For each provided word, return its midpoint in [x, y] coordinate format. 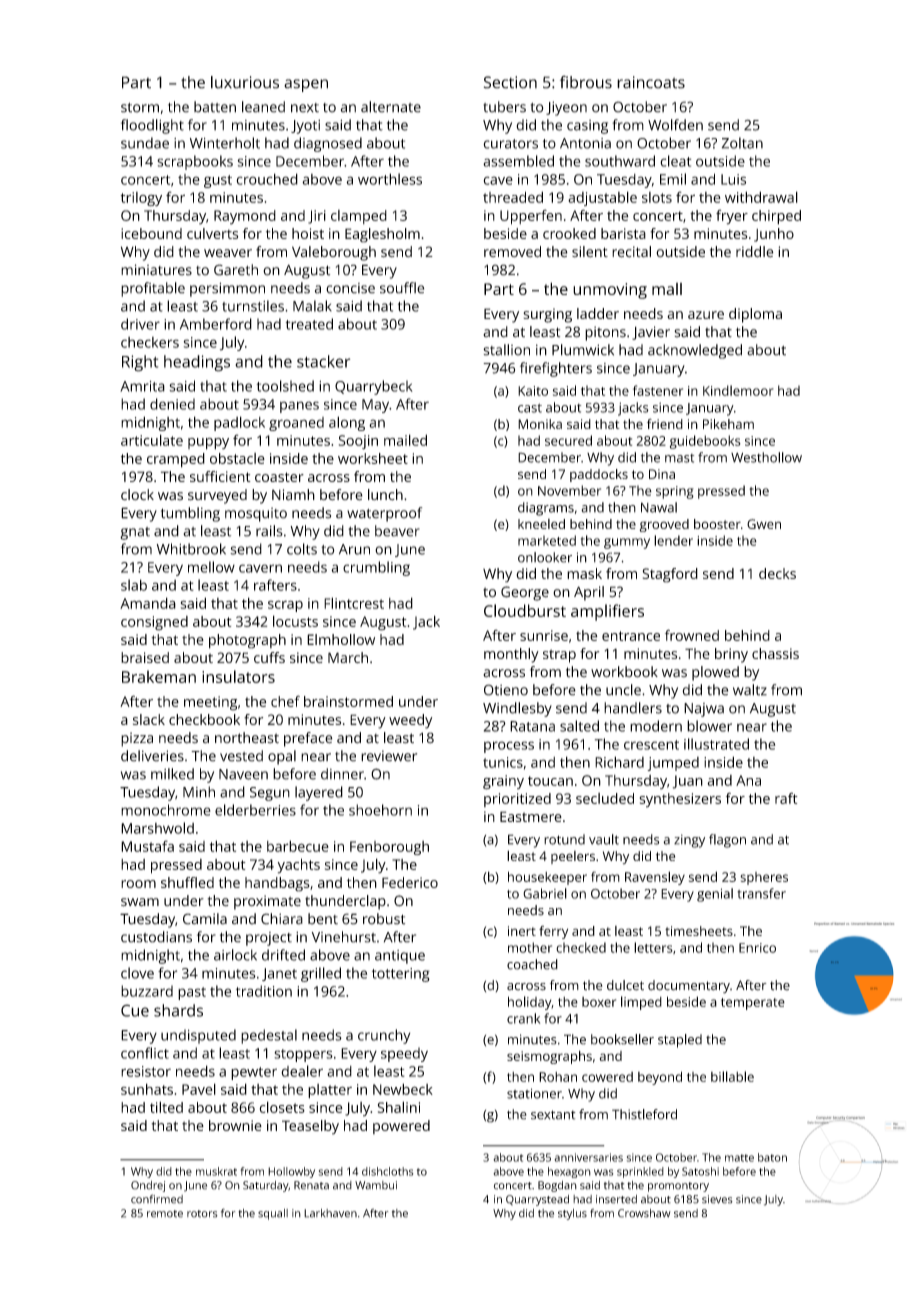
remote [165, 1214]
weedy [410, 721]
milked [172, 774]
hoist [308, 233]
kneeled [541, 524]
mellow [211, 567]
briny [731, 655]
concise [350, 288]
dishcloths [387, 1171]
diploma [755, 315]
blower [709, 726]
